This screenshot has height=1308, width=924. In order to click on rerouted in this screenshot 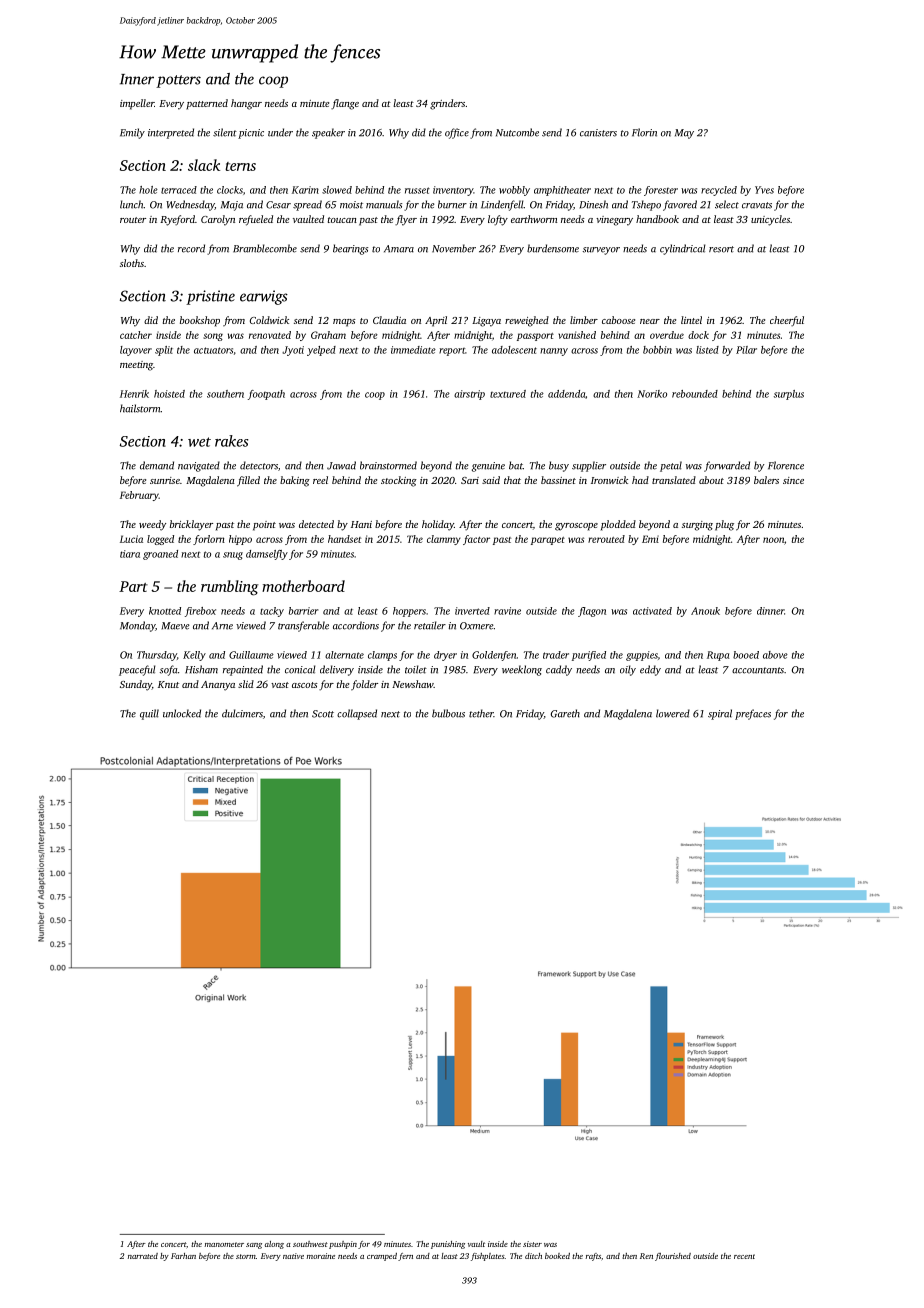, I will do `click(606, 539)`.
